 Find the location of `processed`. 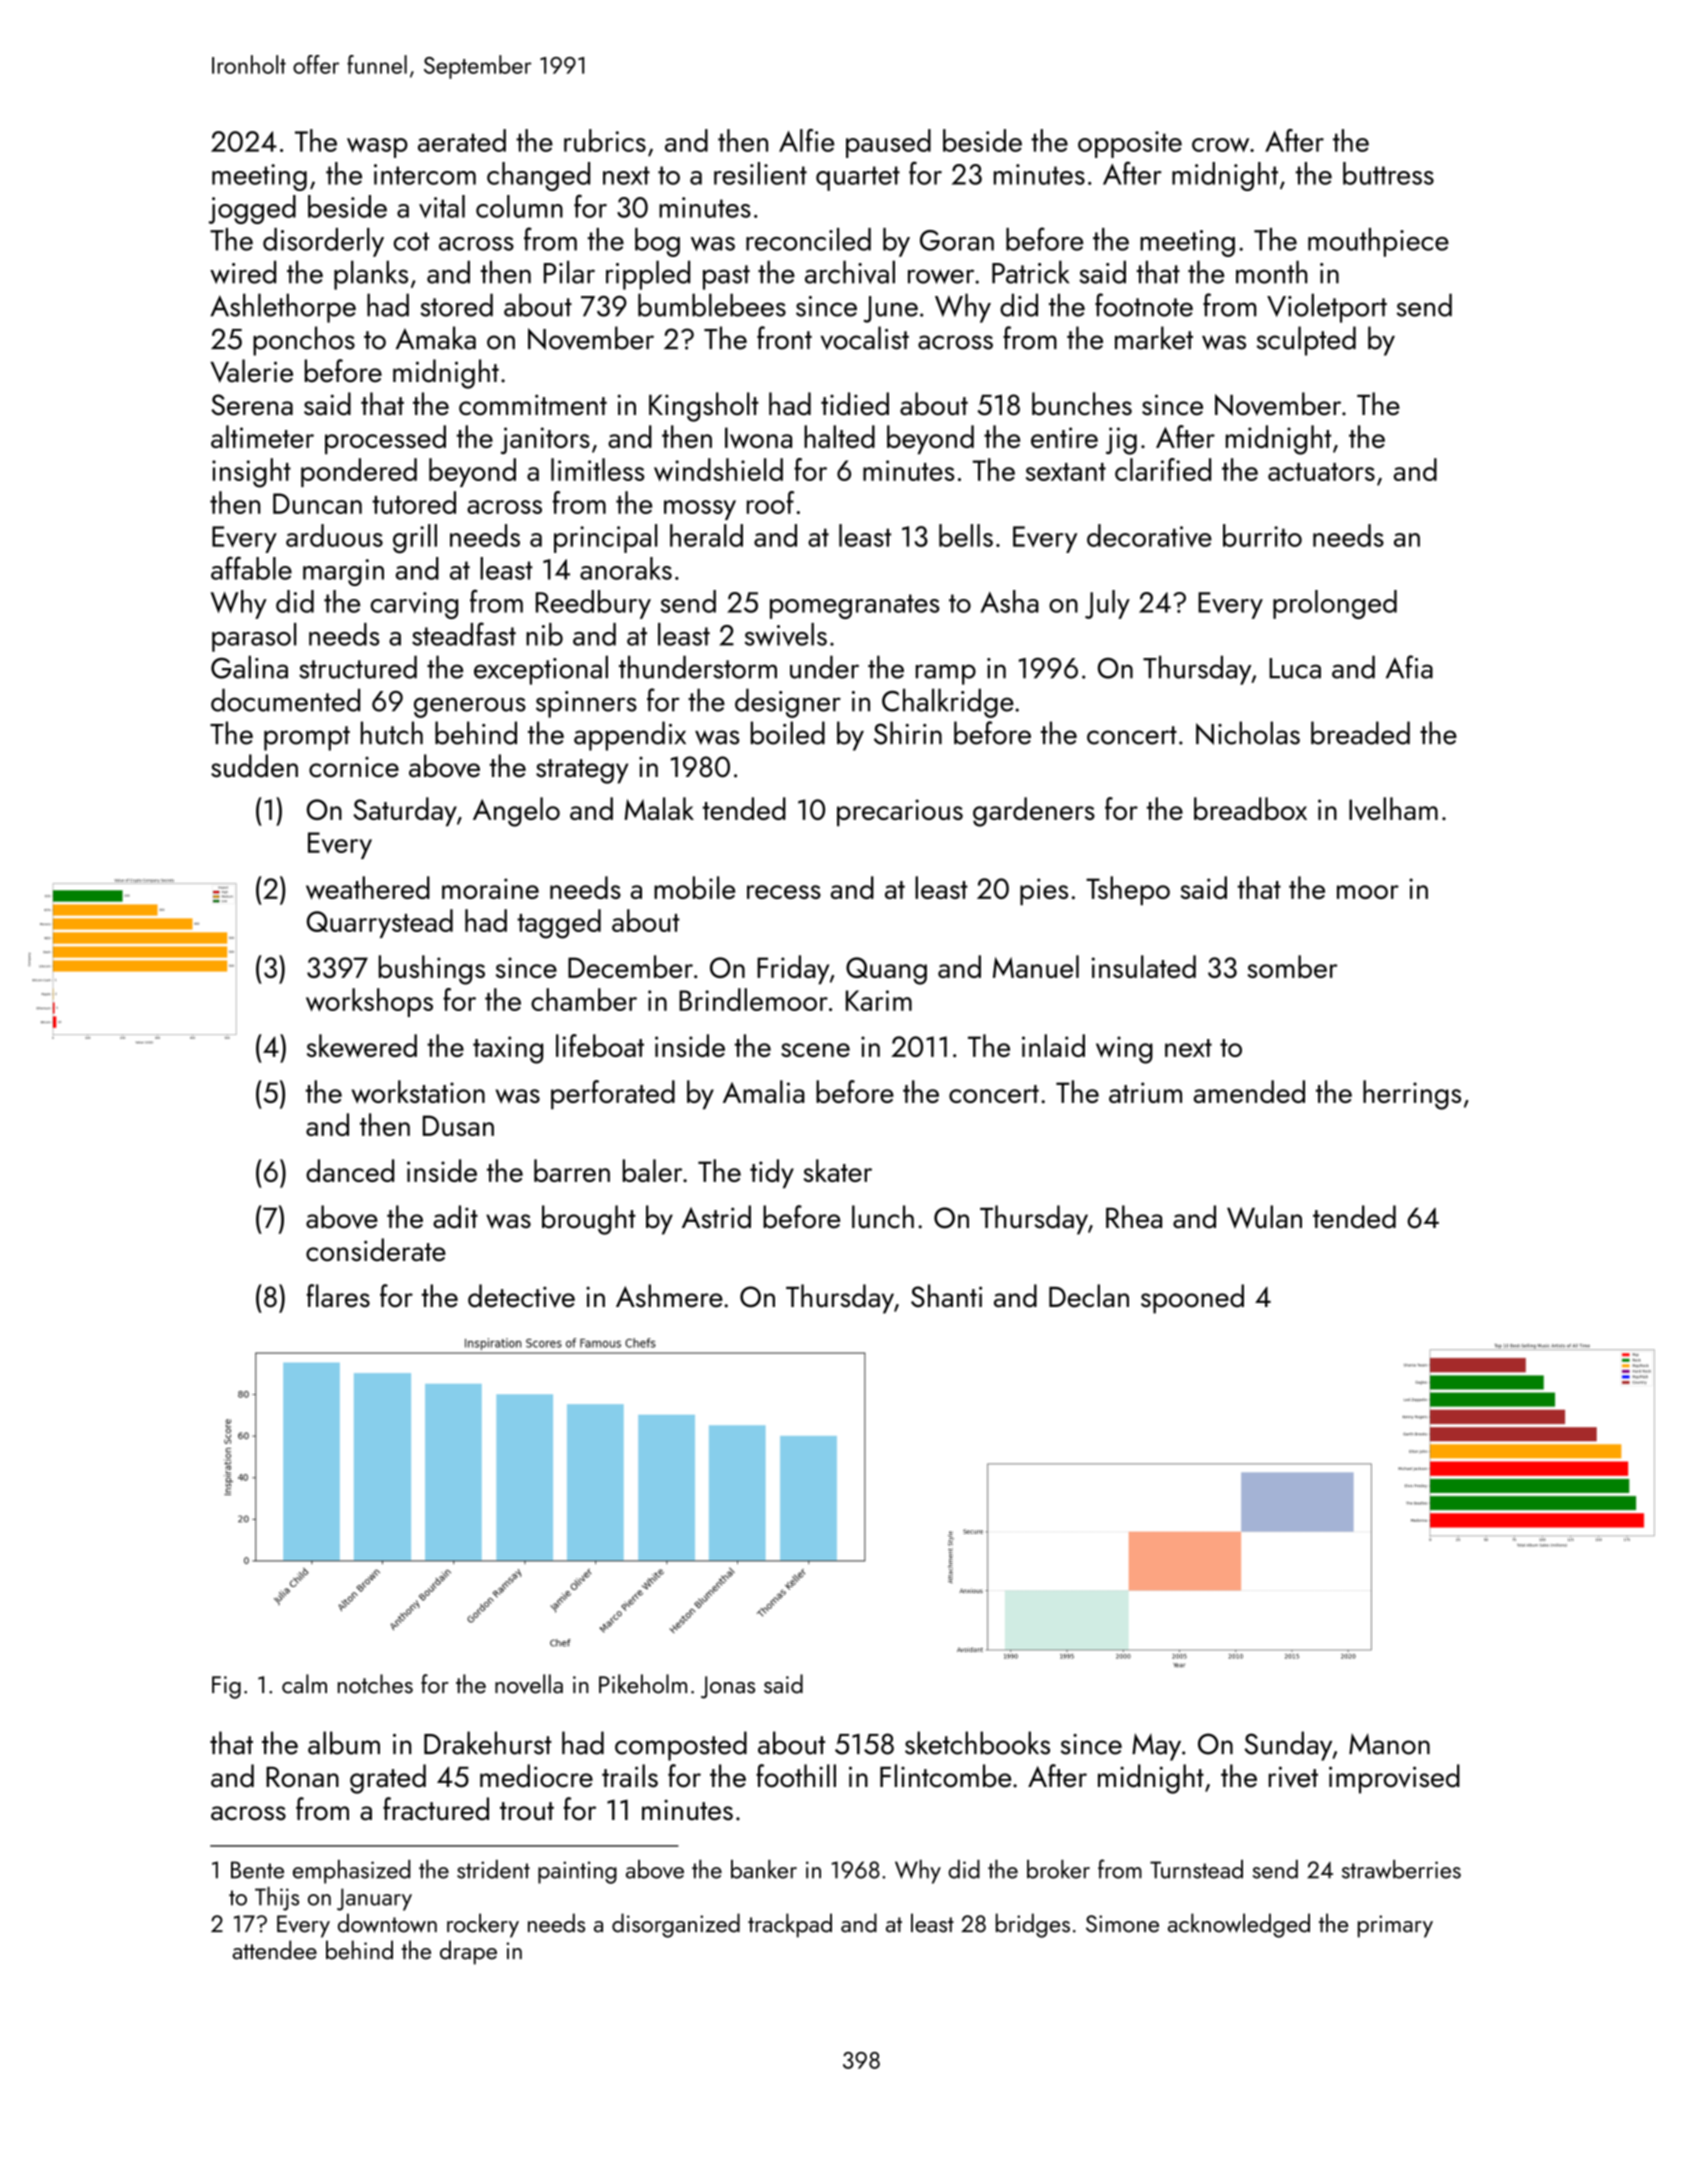

processed is located at coordinates (385, 439).
